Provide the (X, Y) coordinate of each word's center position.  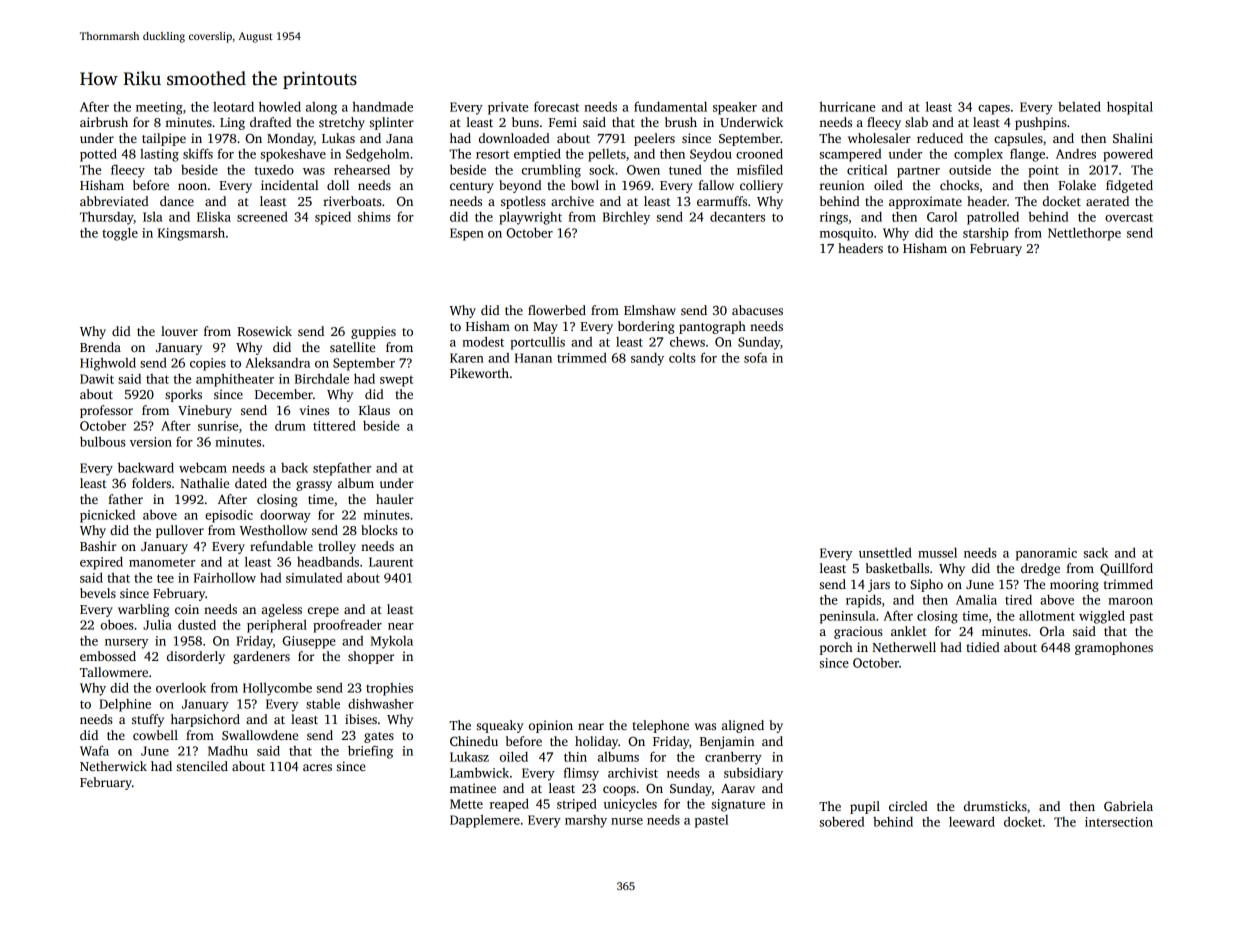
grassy (314, 486)
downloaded (514, 138)
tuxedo (274, 170)
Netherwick (113, 766)
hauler (395, 499)
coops (619, 791)
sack (1096, 553)
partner (918, 172)
